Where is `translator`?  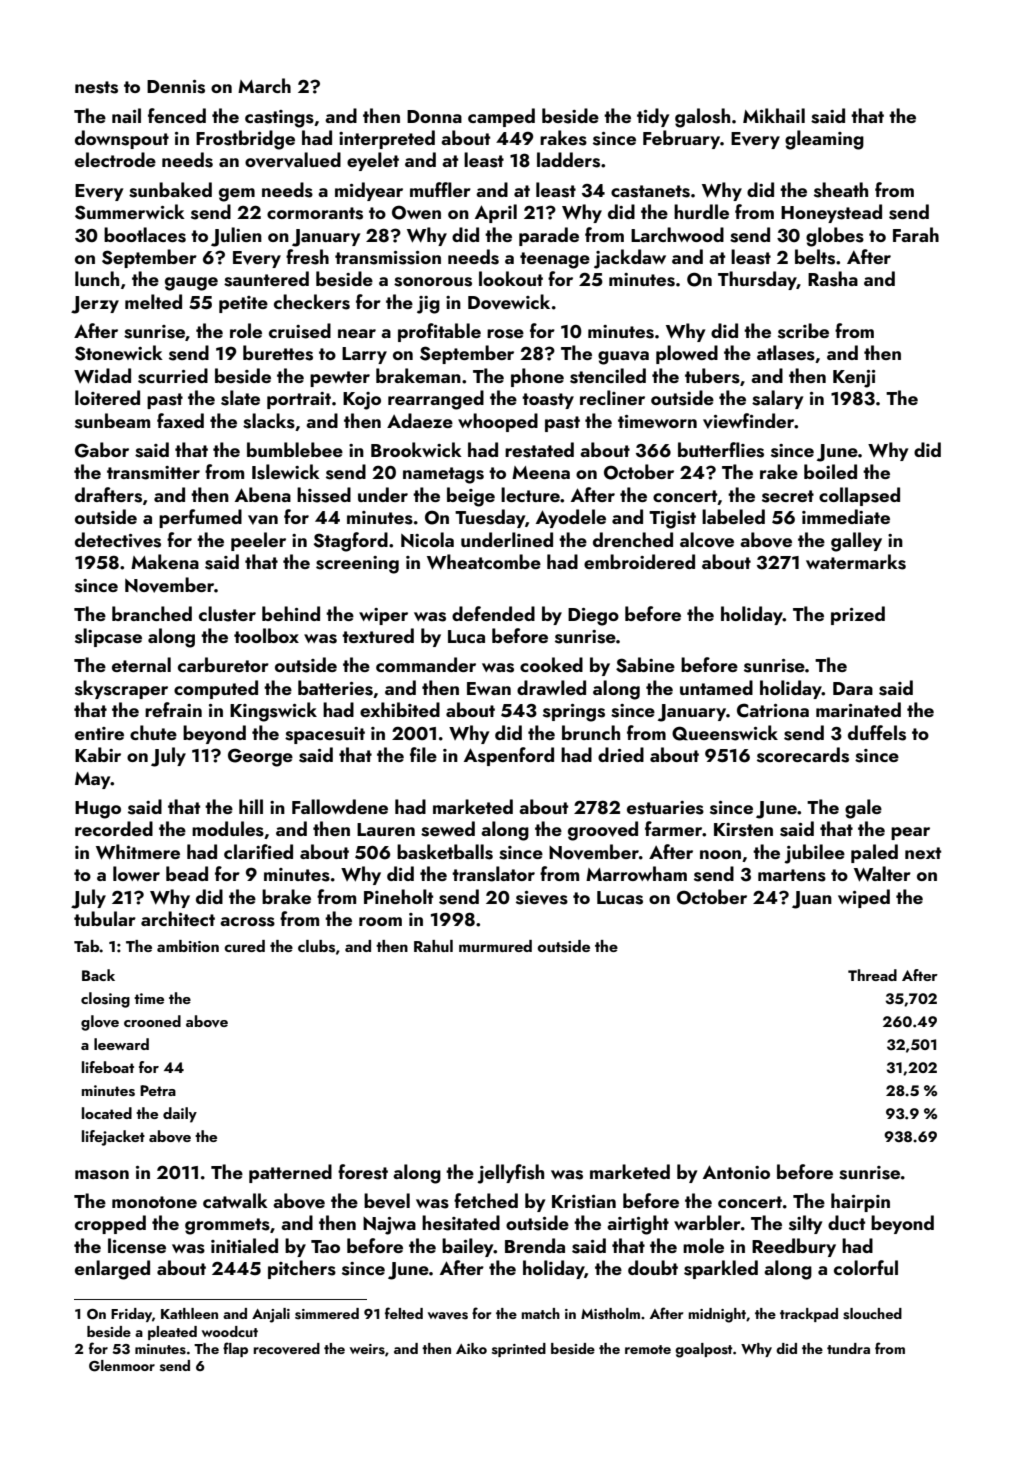 translator is located at coordinates (493, 874).
